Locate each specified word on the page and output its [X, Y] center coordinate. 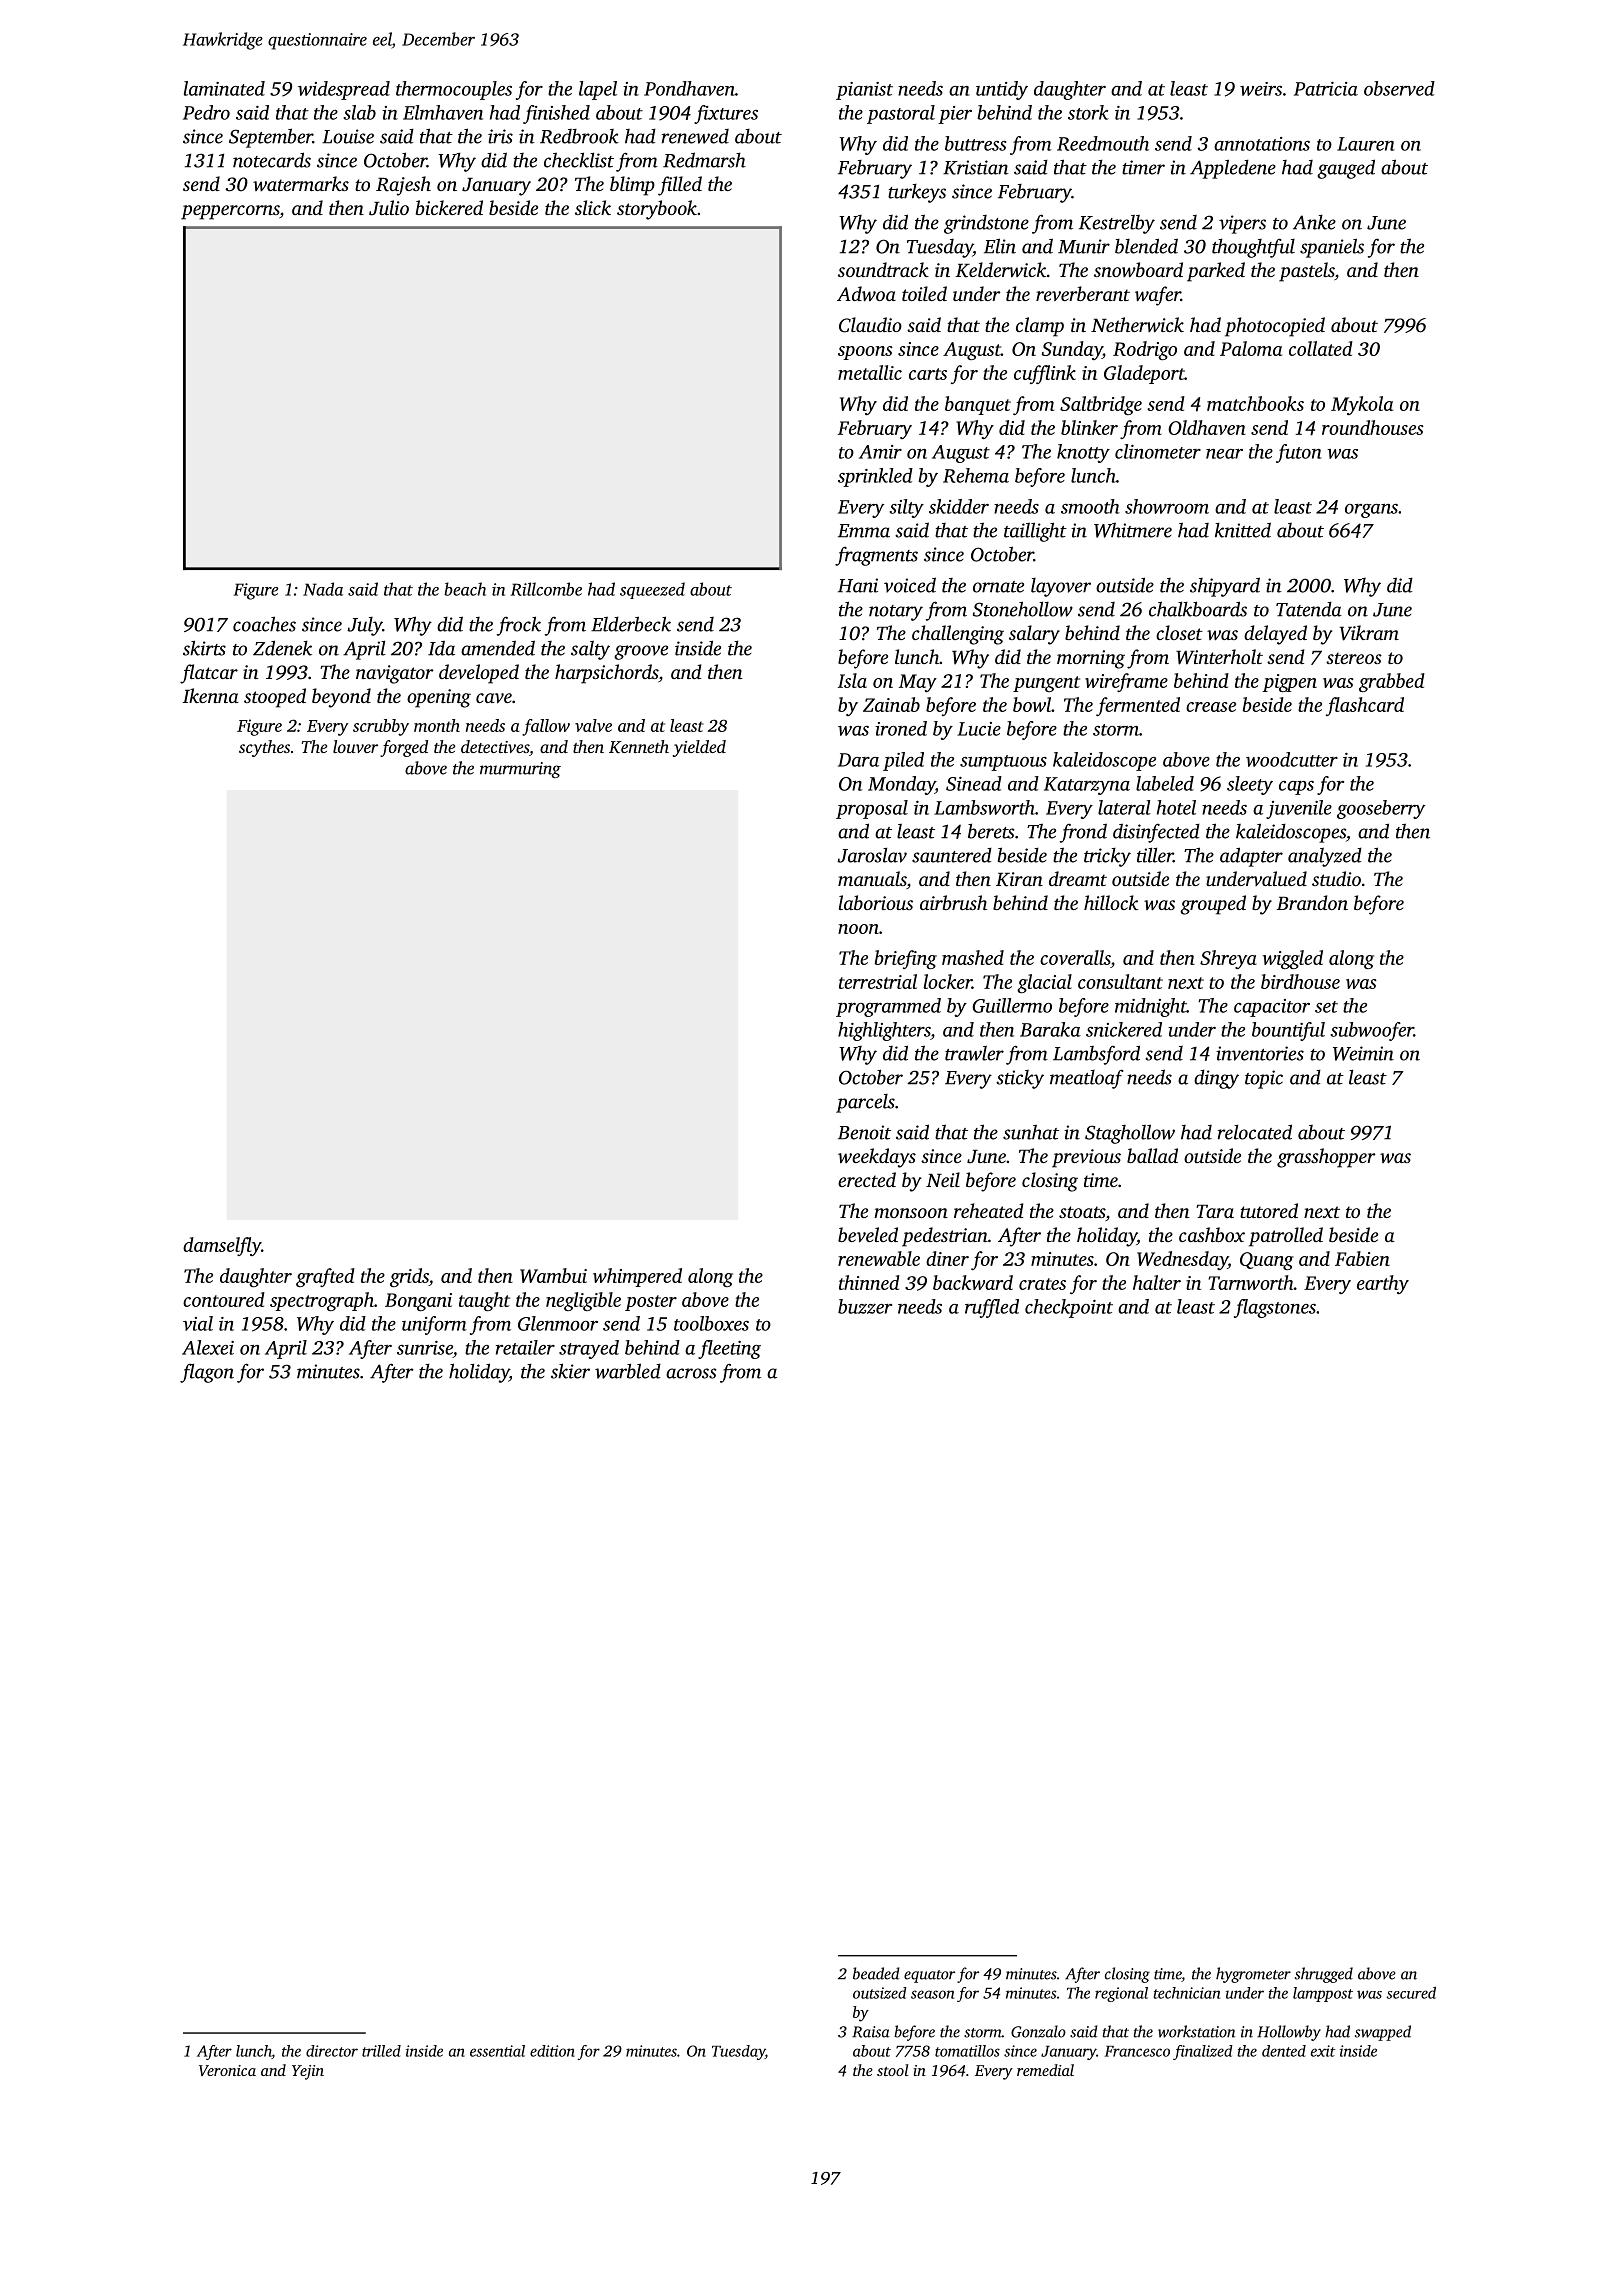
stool [893, 2070]
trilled [381, 2051]
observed [1399, 88]
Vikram [1369, 633]
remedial [1045, 2070]
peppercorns [230, 212]
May [918, 683]
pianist [864, 91]
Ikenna [211, 695]
